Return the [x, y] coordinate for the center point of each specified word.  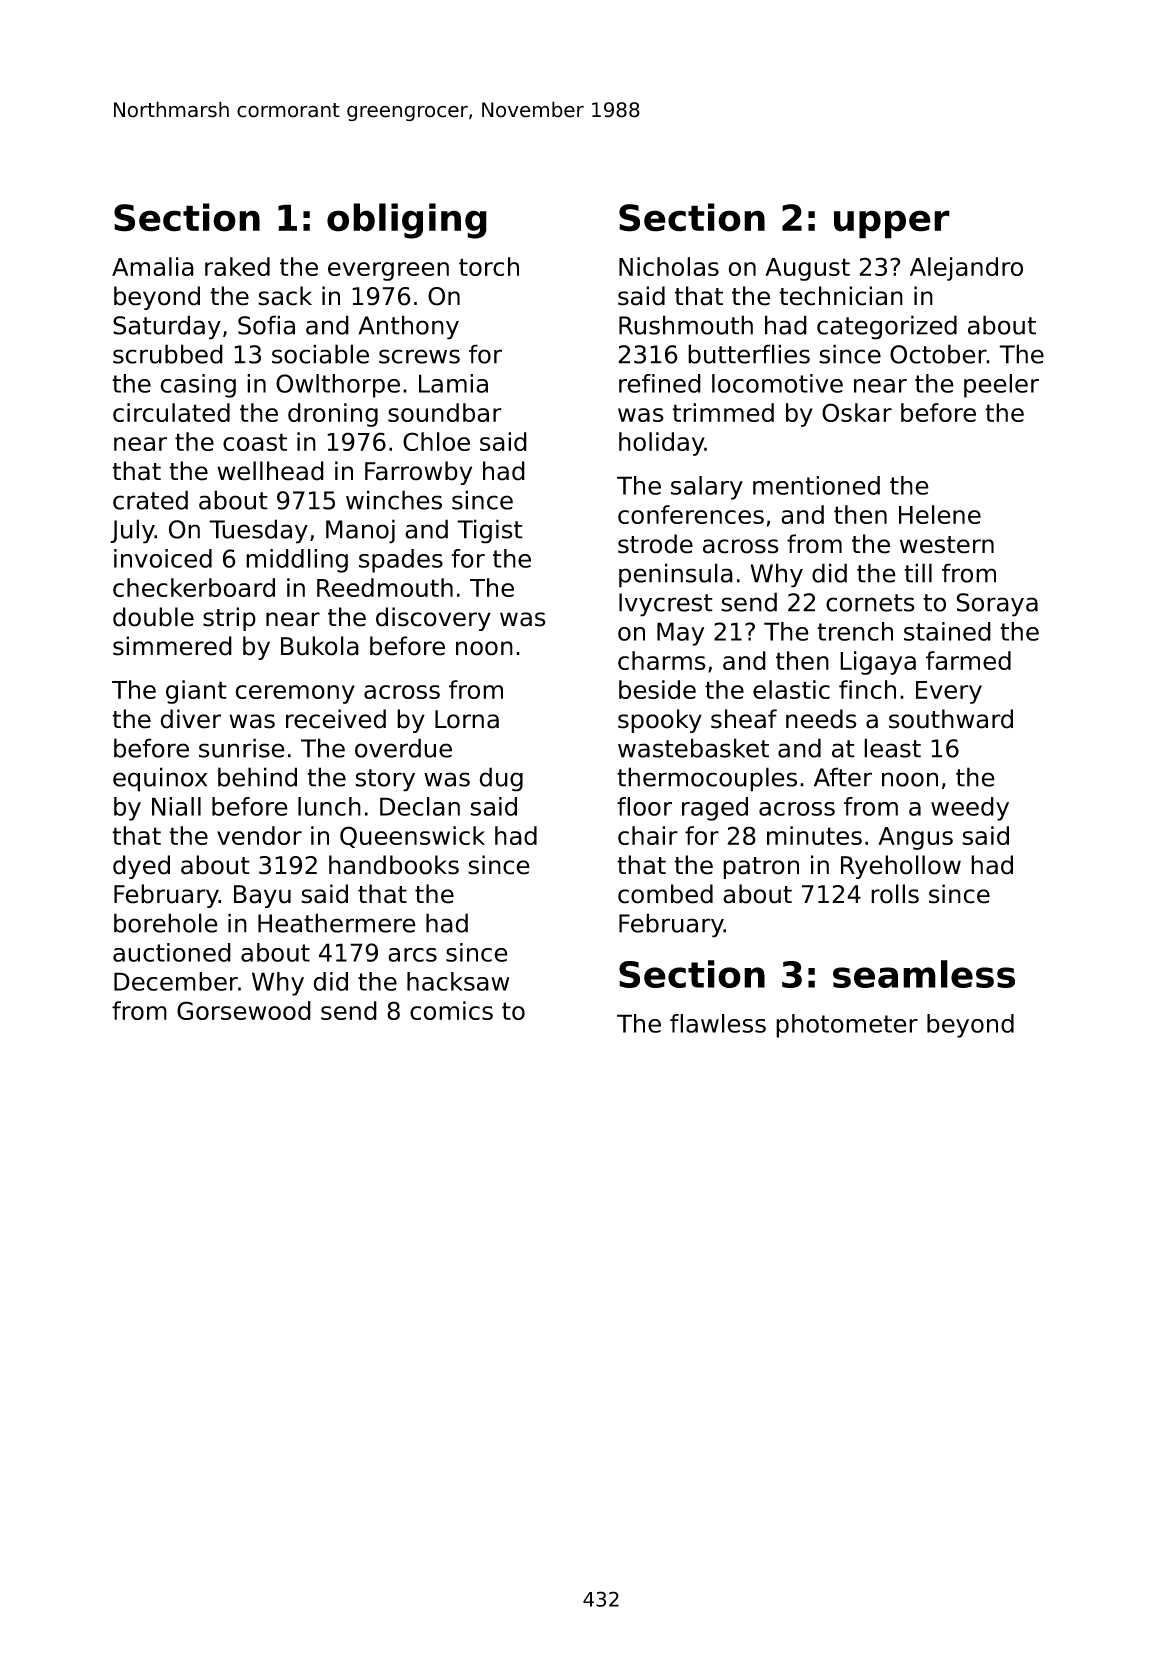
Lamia [453, 383]
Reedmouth [385, 587]
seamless [924, 974]
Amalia [153, 266]
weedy [970, 809]
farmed [968, 660]
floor [644, 806]
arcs [412, 955]
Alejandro [966, 269]
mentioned [816, 485]
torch [489, 266]
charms [662, 660]
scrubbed [168, 354]
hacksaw [458, 981]
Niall [176, 806]
